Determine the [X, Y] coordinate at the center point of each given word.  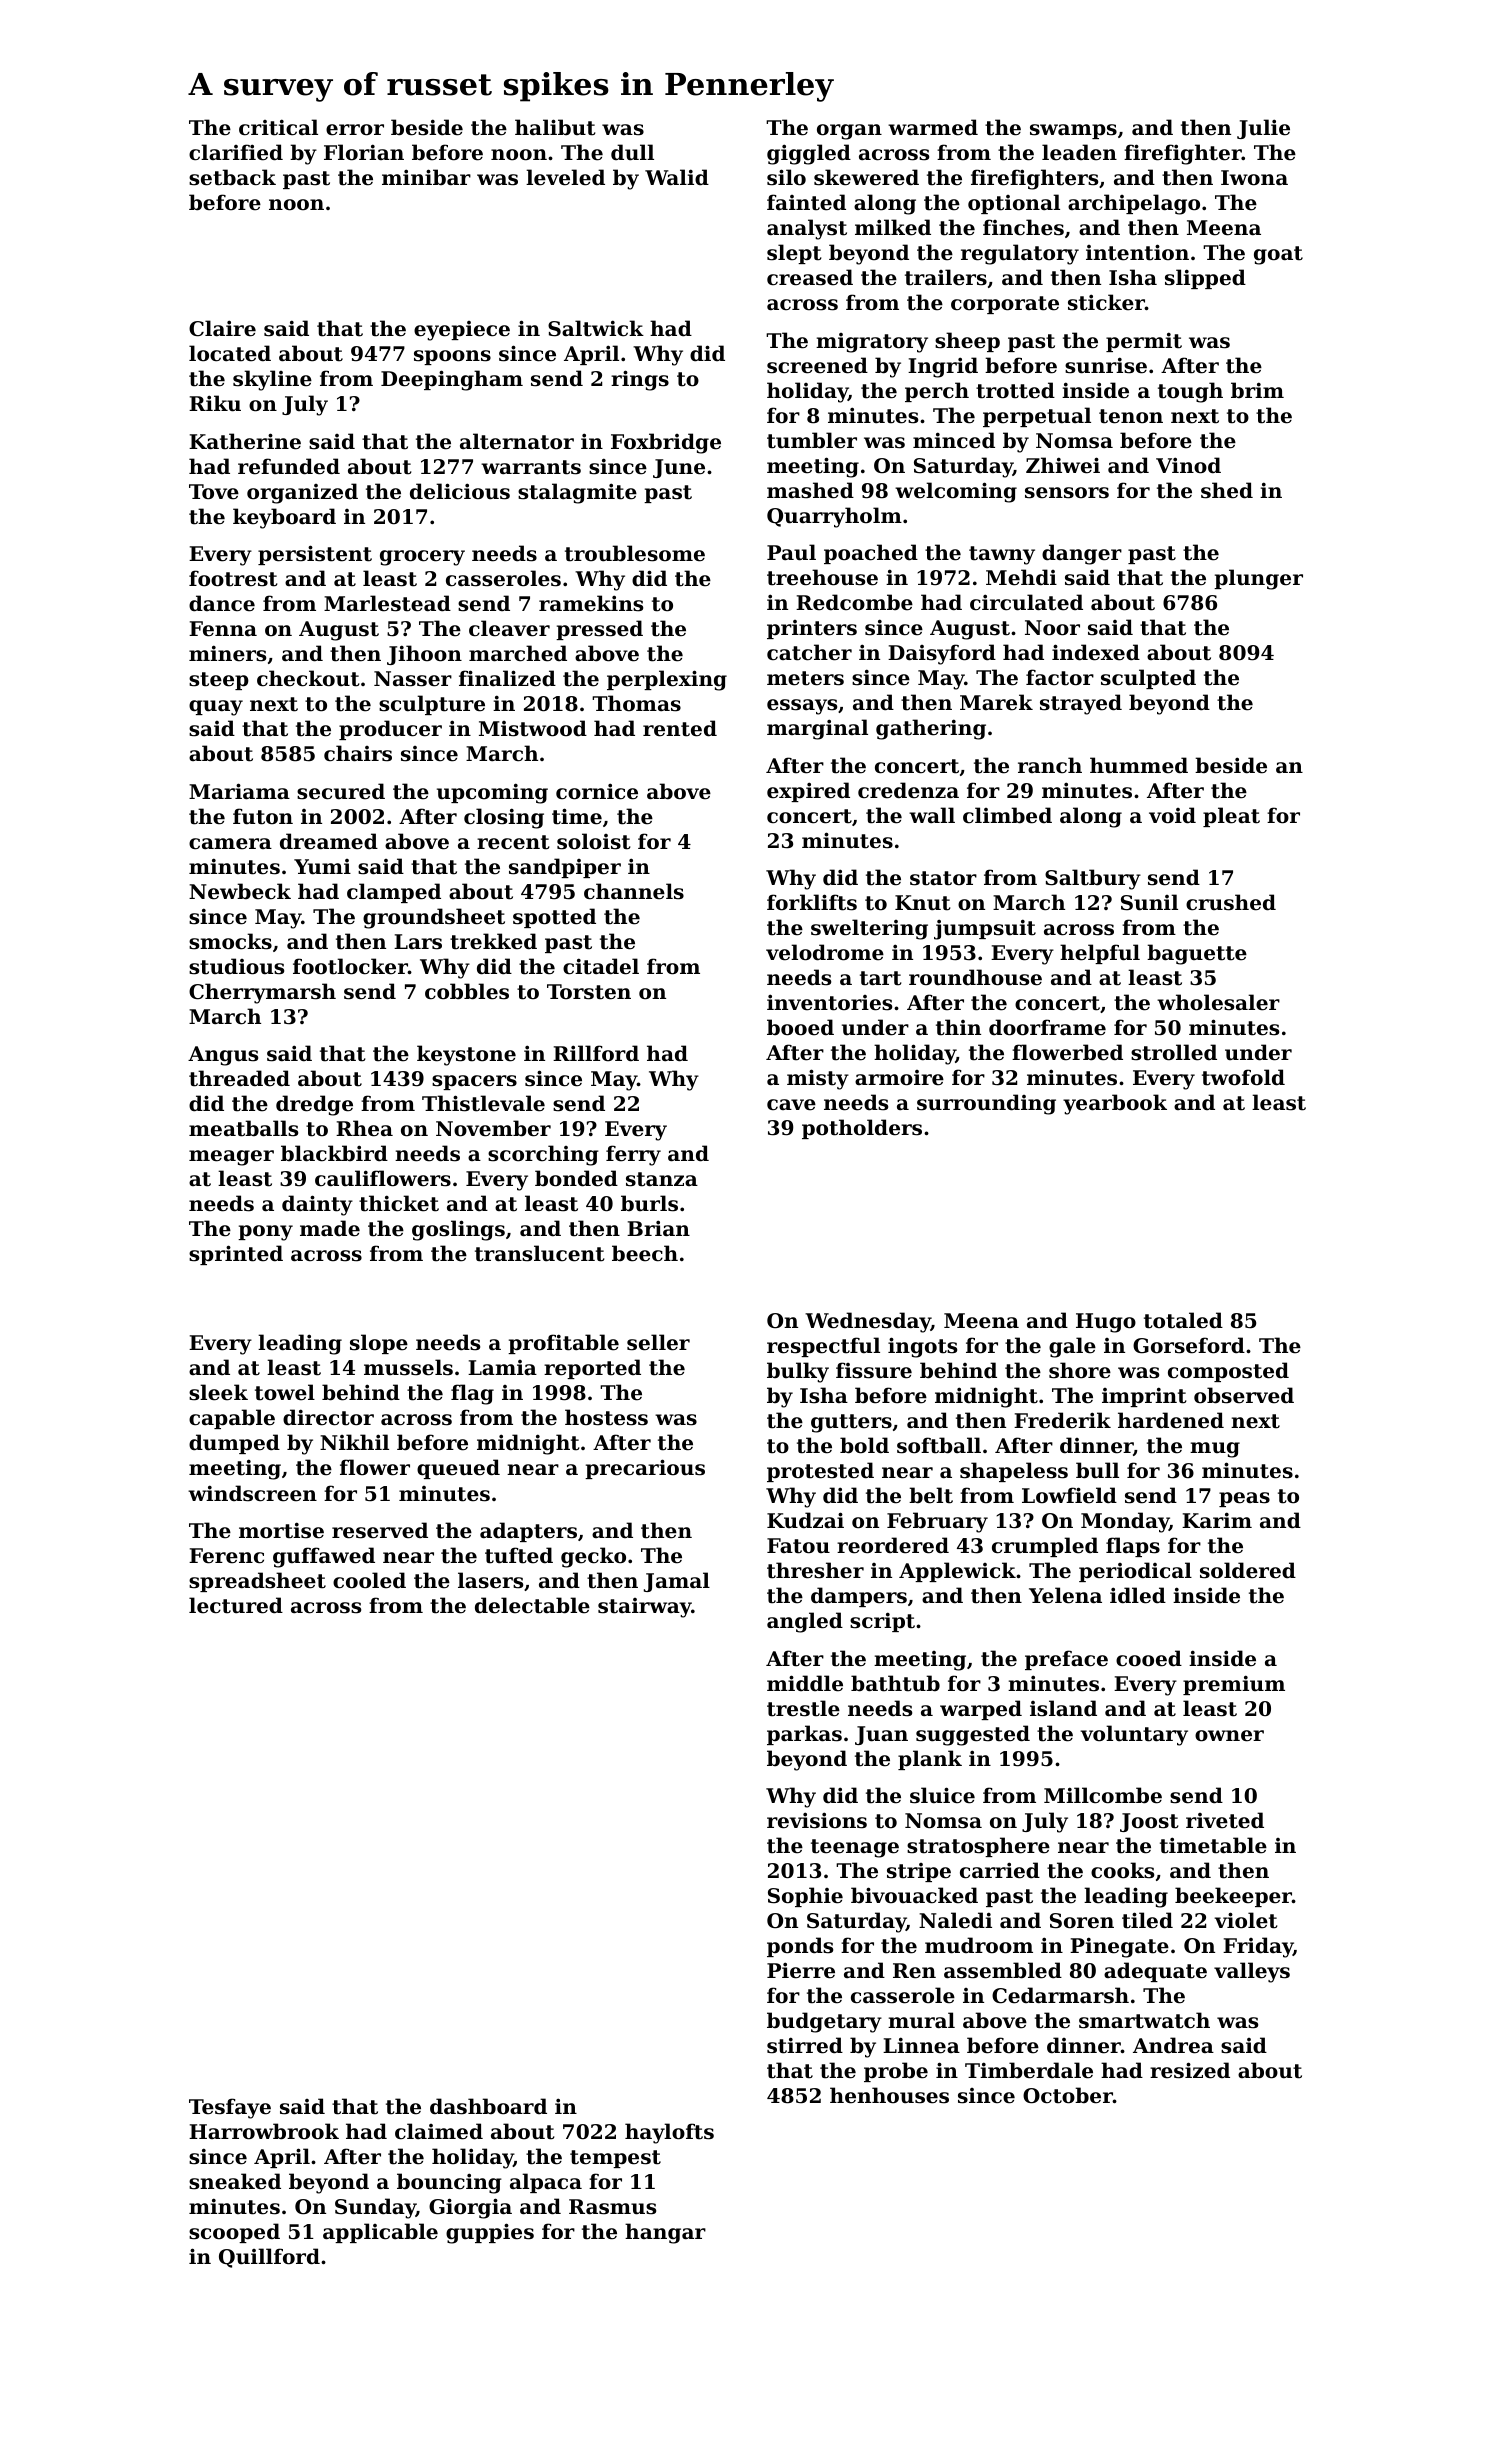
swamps [1073, 131]
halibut [555, 127]
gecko [593, 1557]
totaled [1183, 1320]
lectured [236, 1605]
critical [278, 127]
